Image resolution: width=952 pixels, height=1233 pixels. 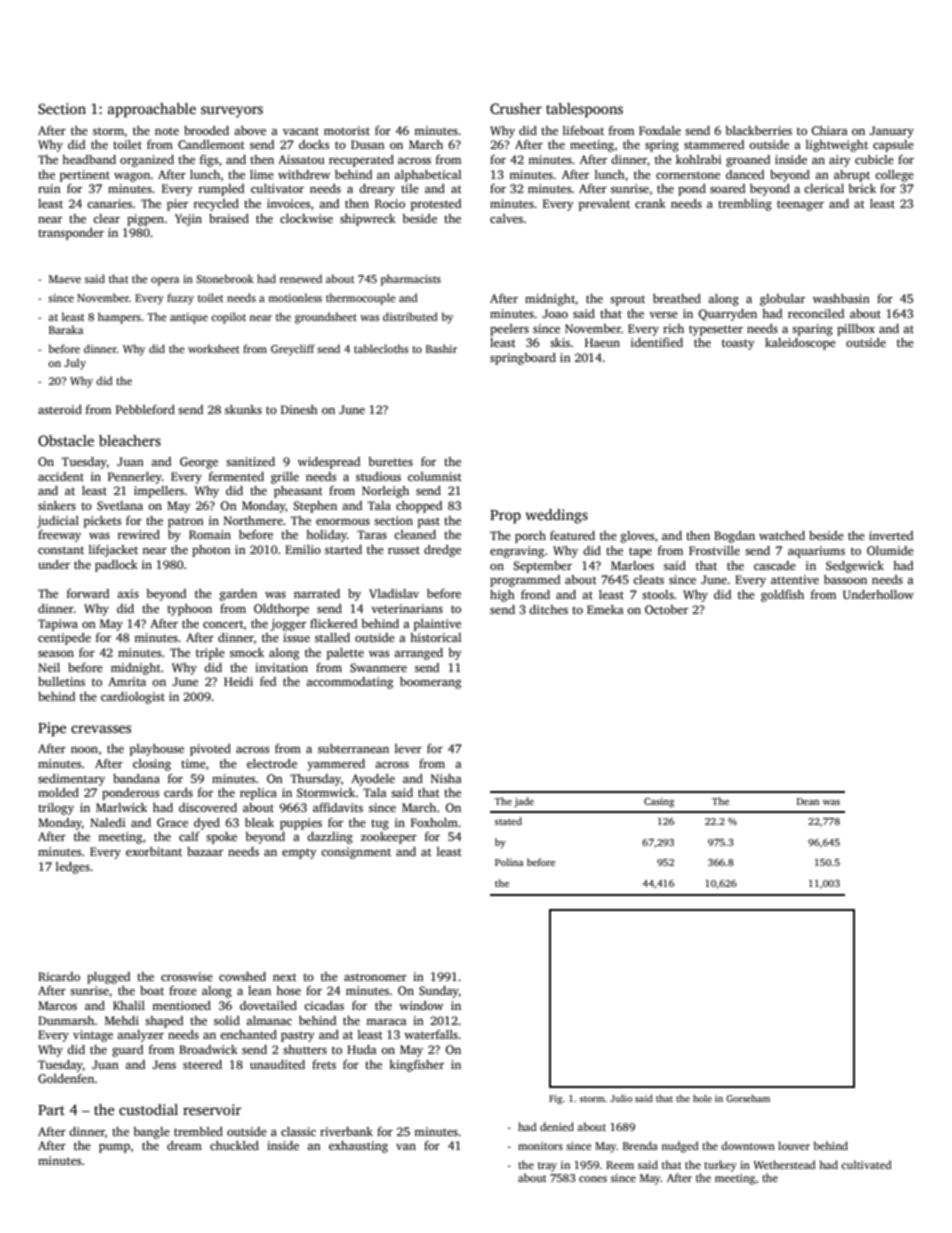 What do you see at coordinates (816, 552) in the screenshot?
I see `aquariums` at bounding box center [816, 552].
